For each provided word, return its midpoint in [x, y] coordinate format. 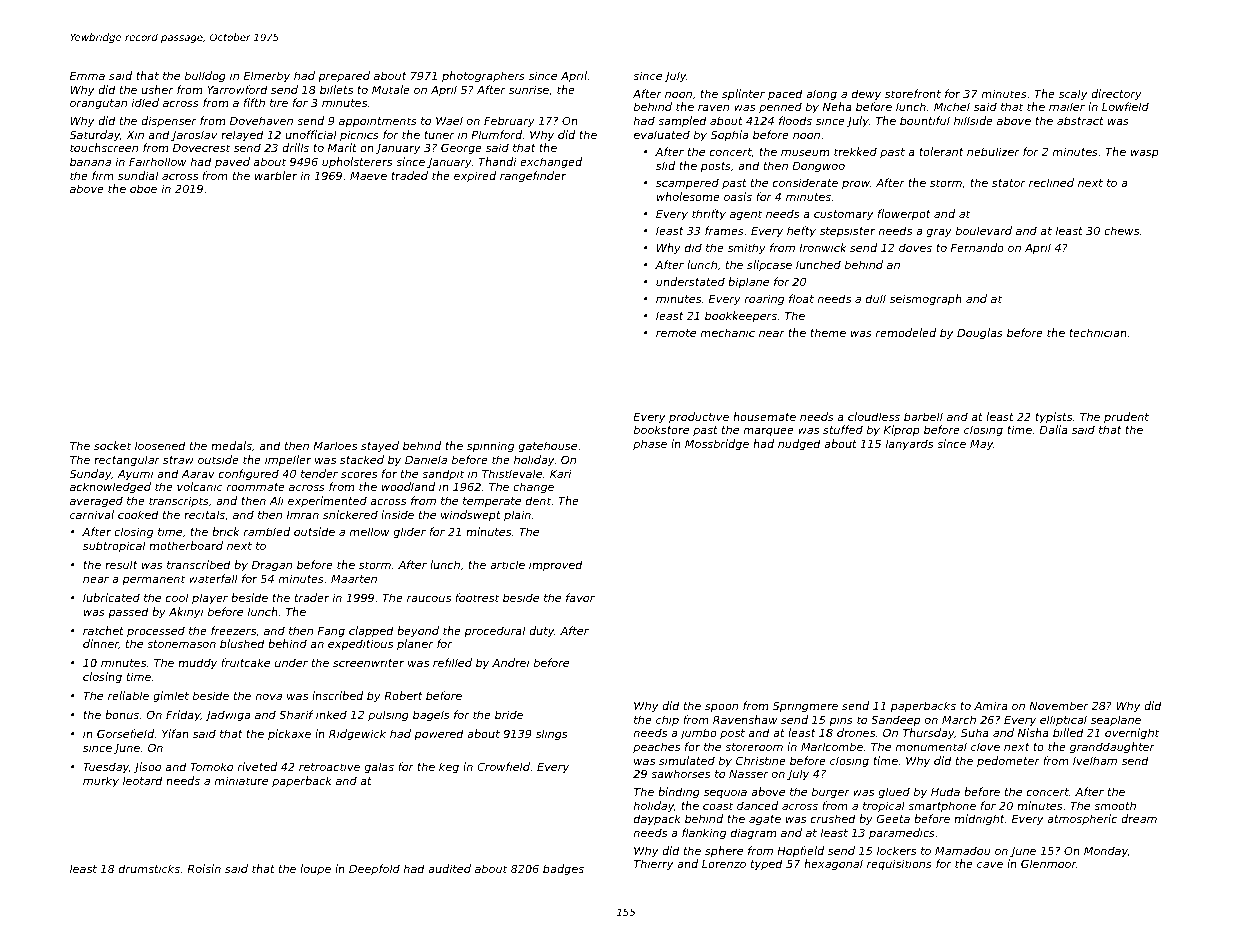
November [1059, 705]
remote [676, 333]
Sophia [729, 135]
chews [1121, 230]
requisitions [899, 865]
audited [449, 868]
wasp [1145, 154]
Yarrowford [237, 89]
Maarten [354, 579]
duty [541, 632]
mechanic [728, 332]
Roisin [204, 868]
